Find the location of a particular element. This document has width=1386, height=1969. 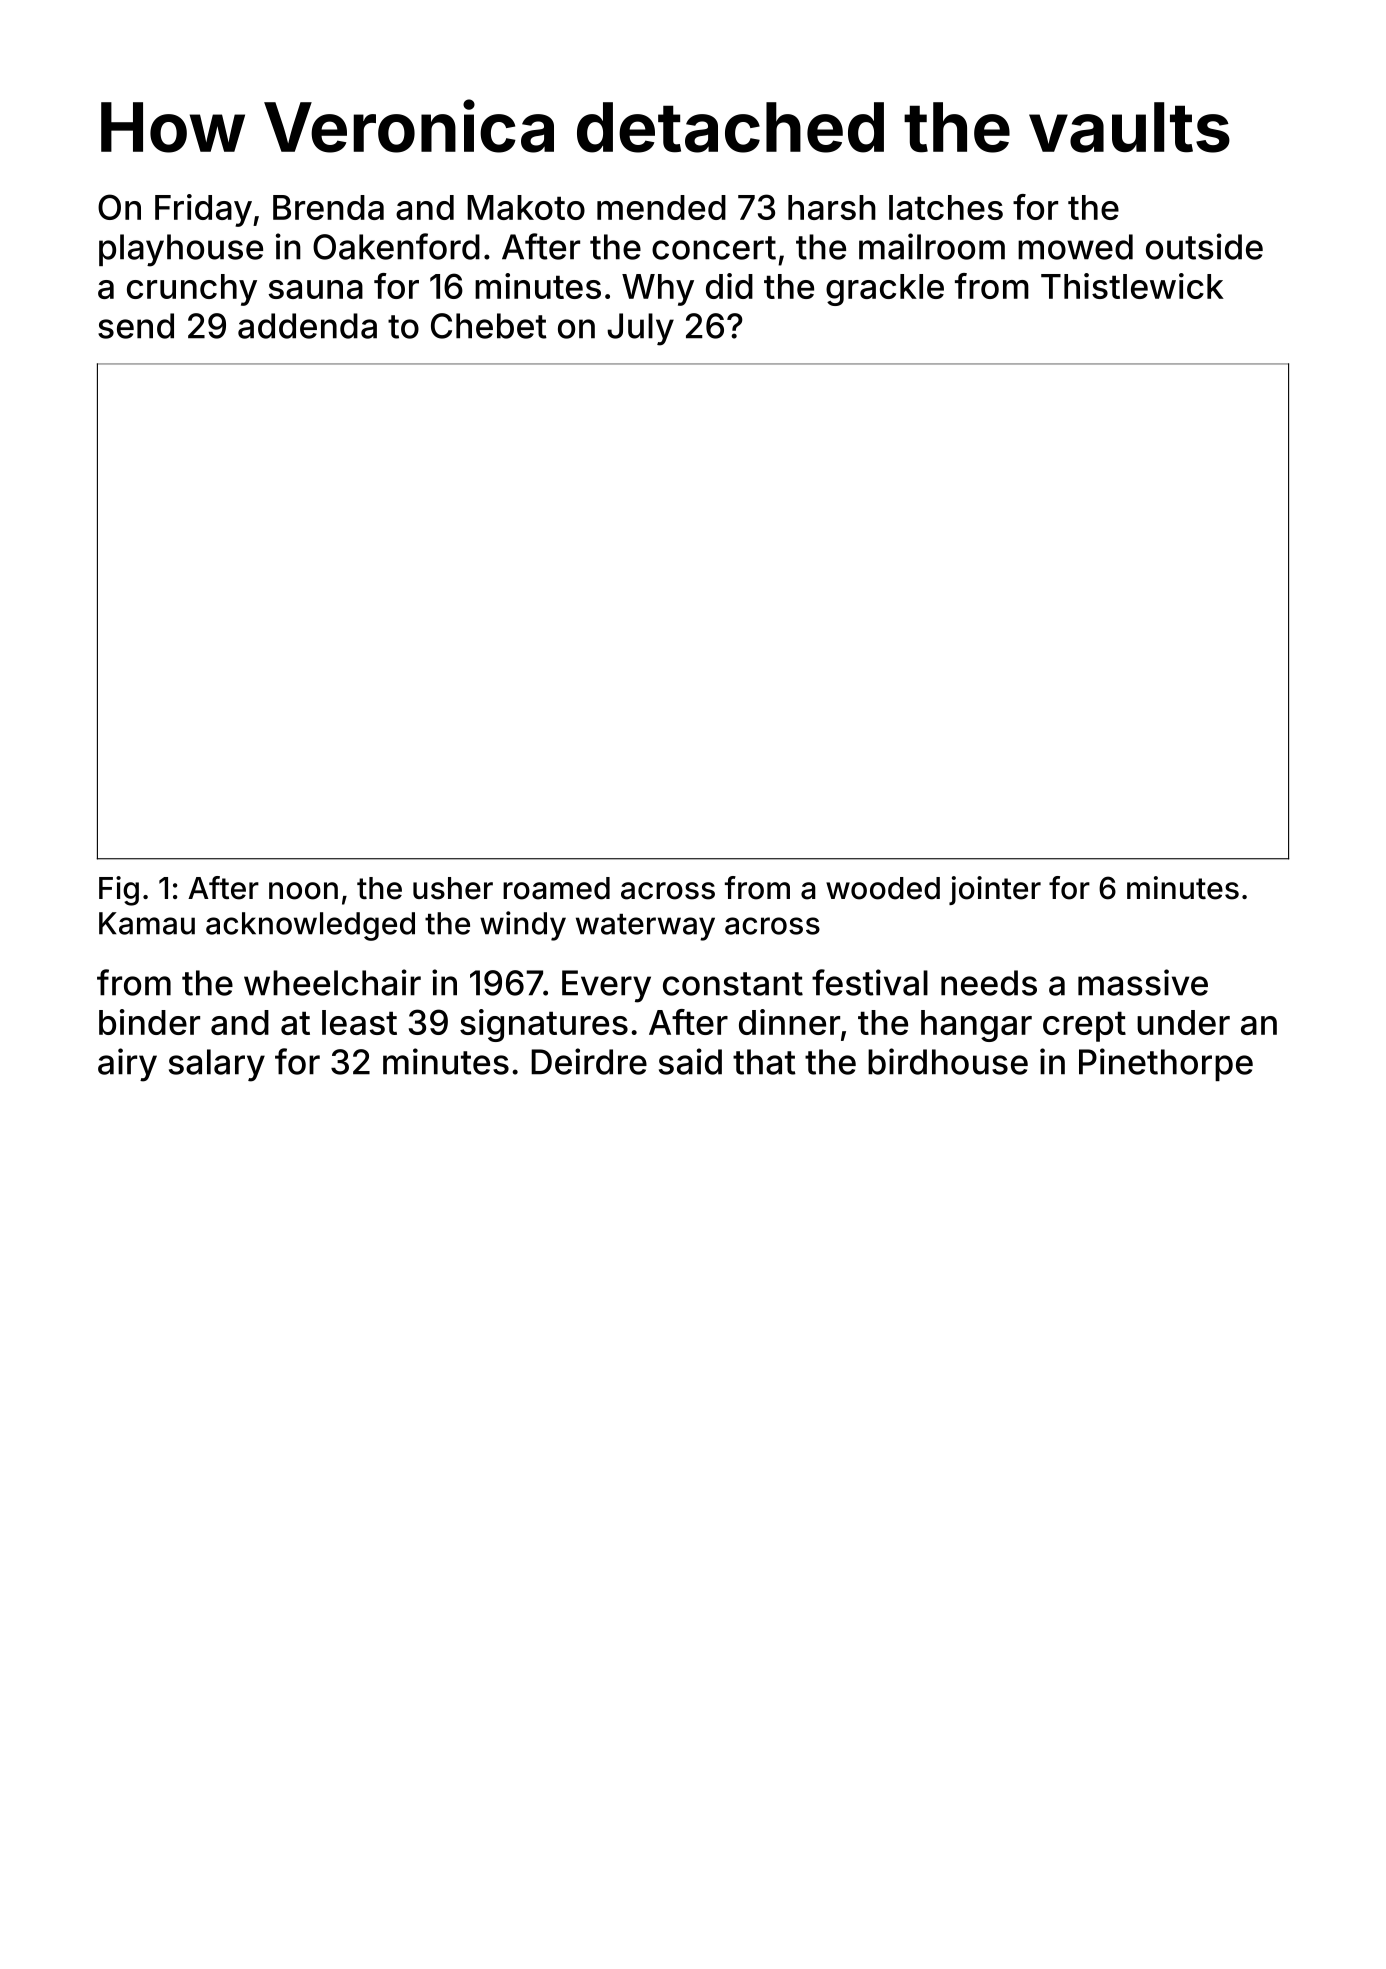

noon is located at coordinates (303, 891).
